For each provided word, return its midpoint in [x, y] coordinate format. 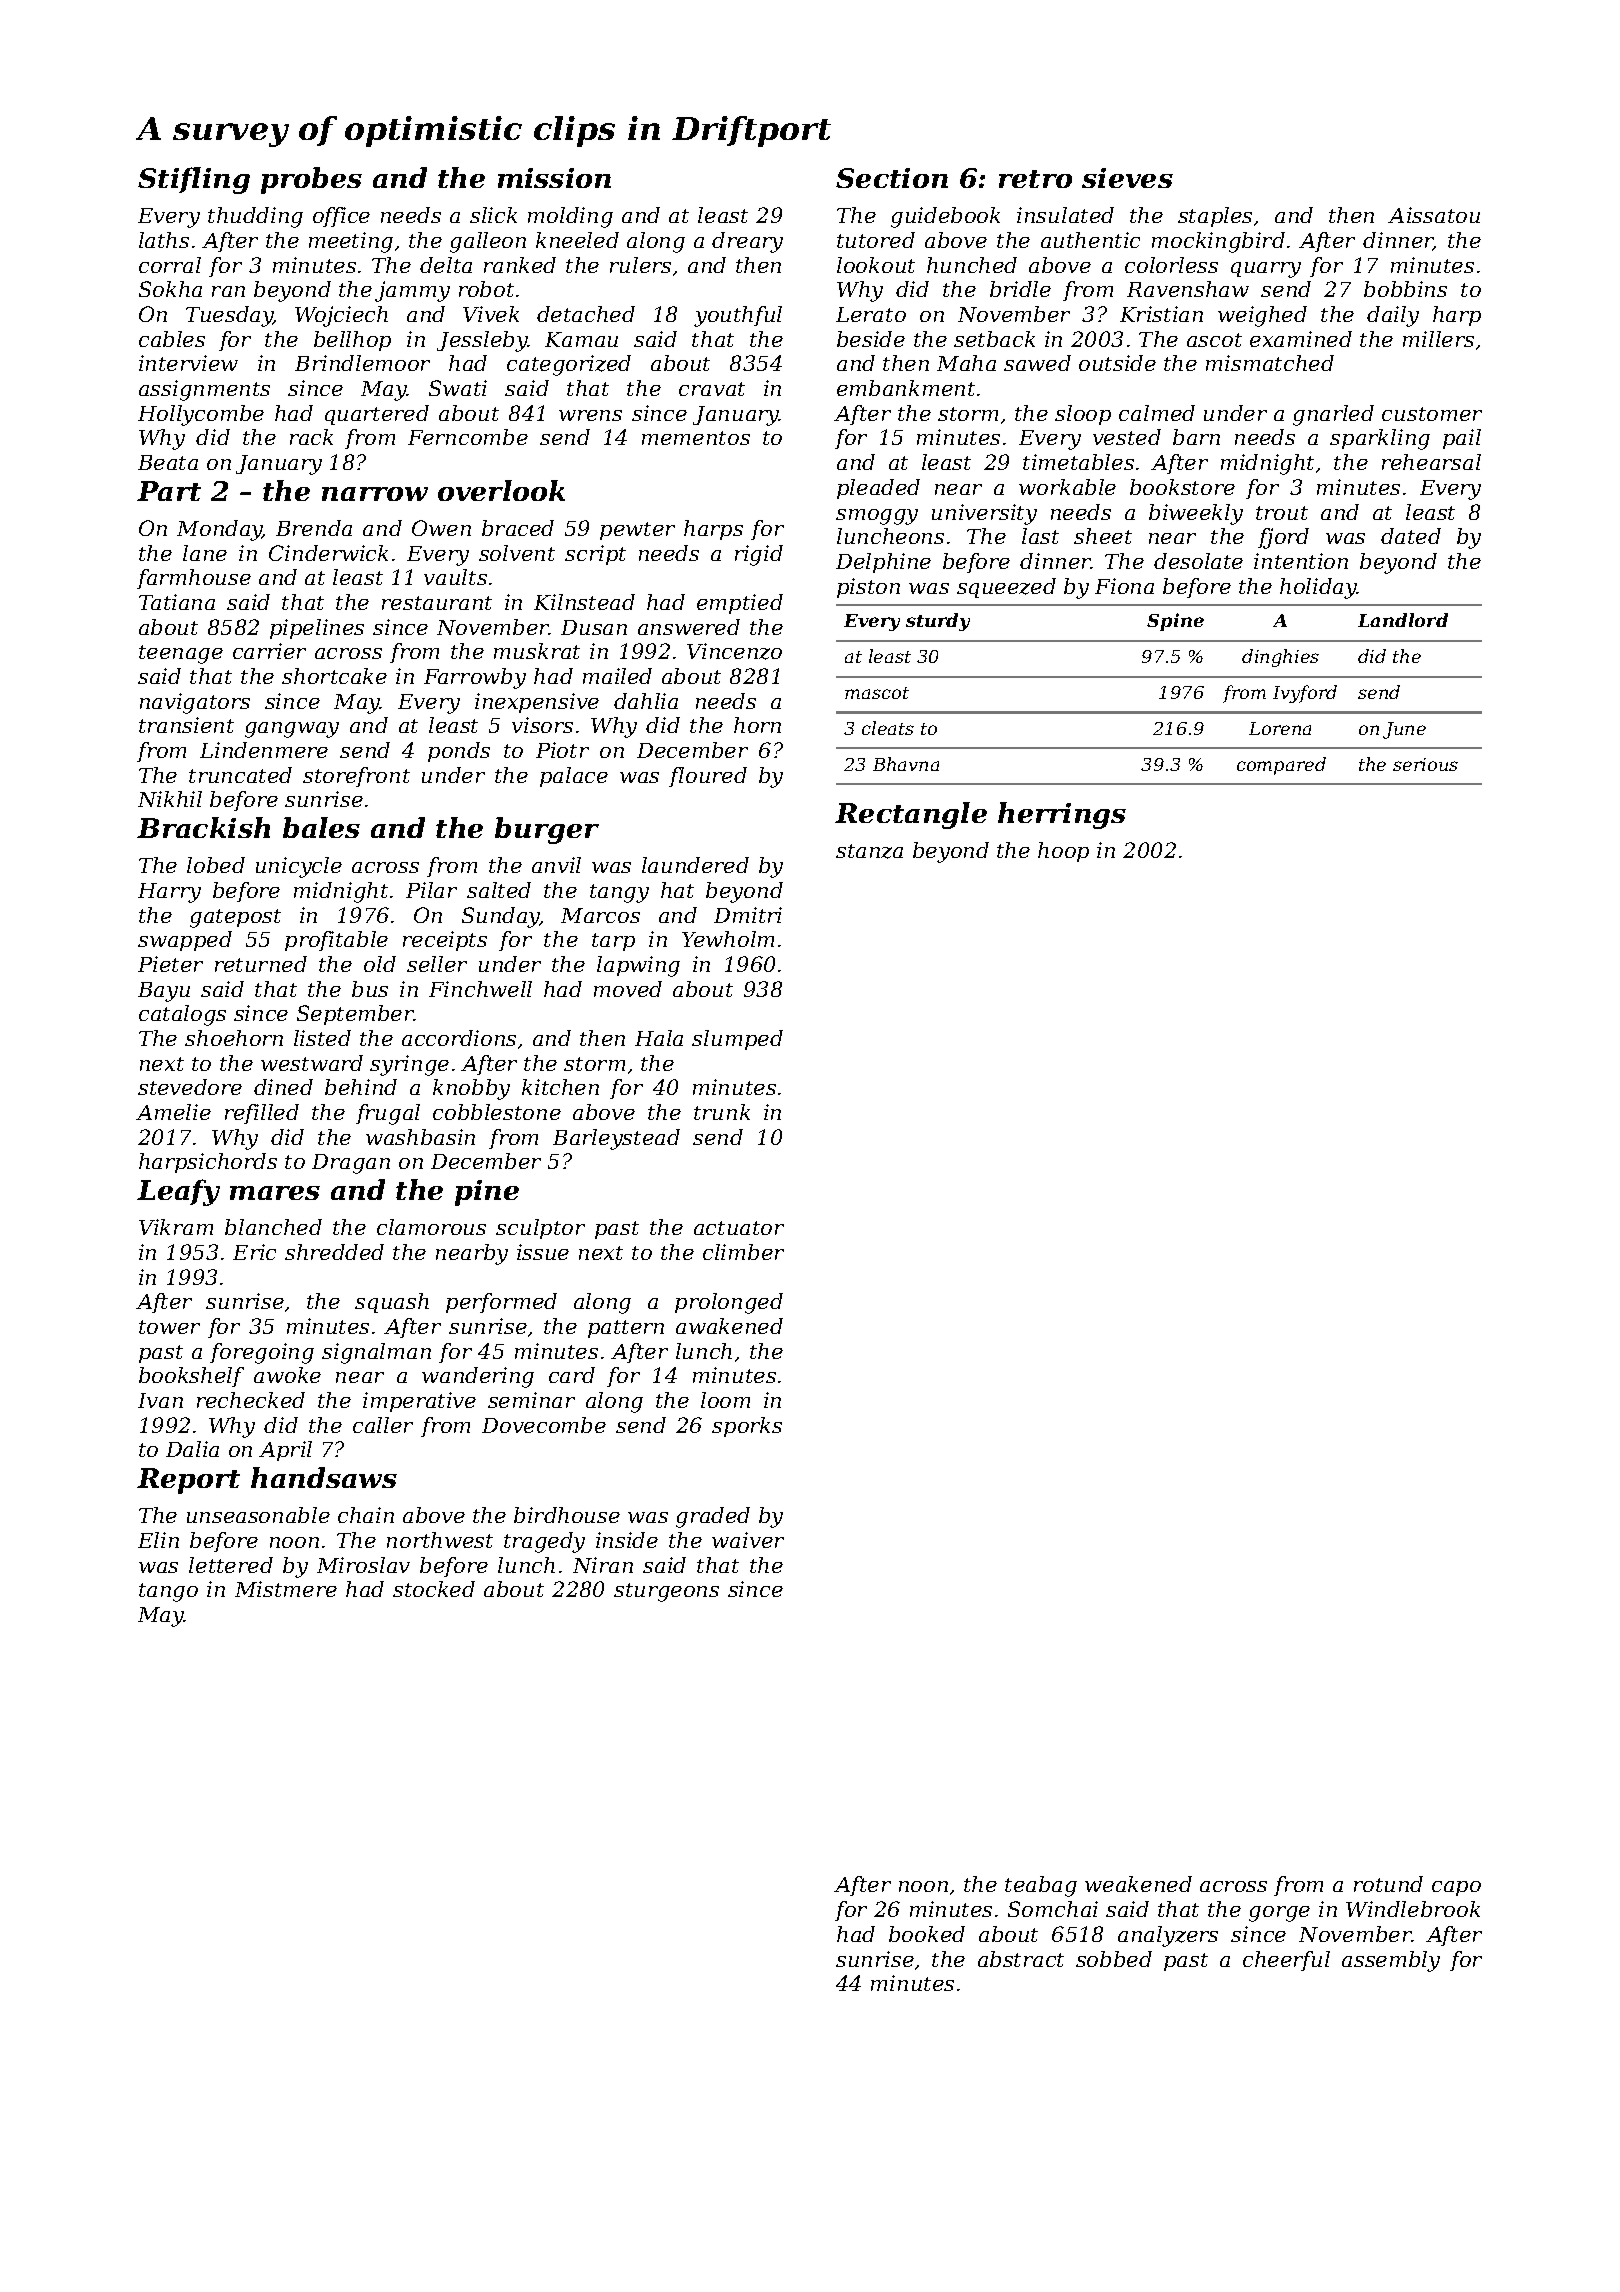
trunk [722, 1112]
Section [892, 178]
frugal [388, 1114]
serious [1425, 764]
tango [168, 1592]
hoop [1063, 852]
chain [366, 1515]
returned [261, 964]
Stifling [194, 180]
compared [1281, 766]
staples [1215, 217]
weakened [1138, 1884]
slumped [737, 1040]
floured [708, 777]
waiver [748, 1540]
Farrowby [475, 678]
